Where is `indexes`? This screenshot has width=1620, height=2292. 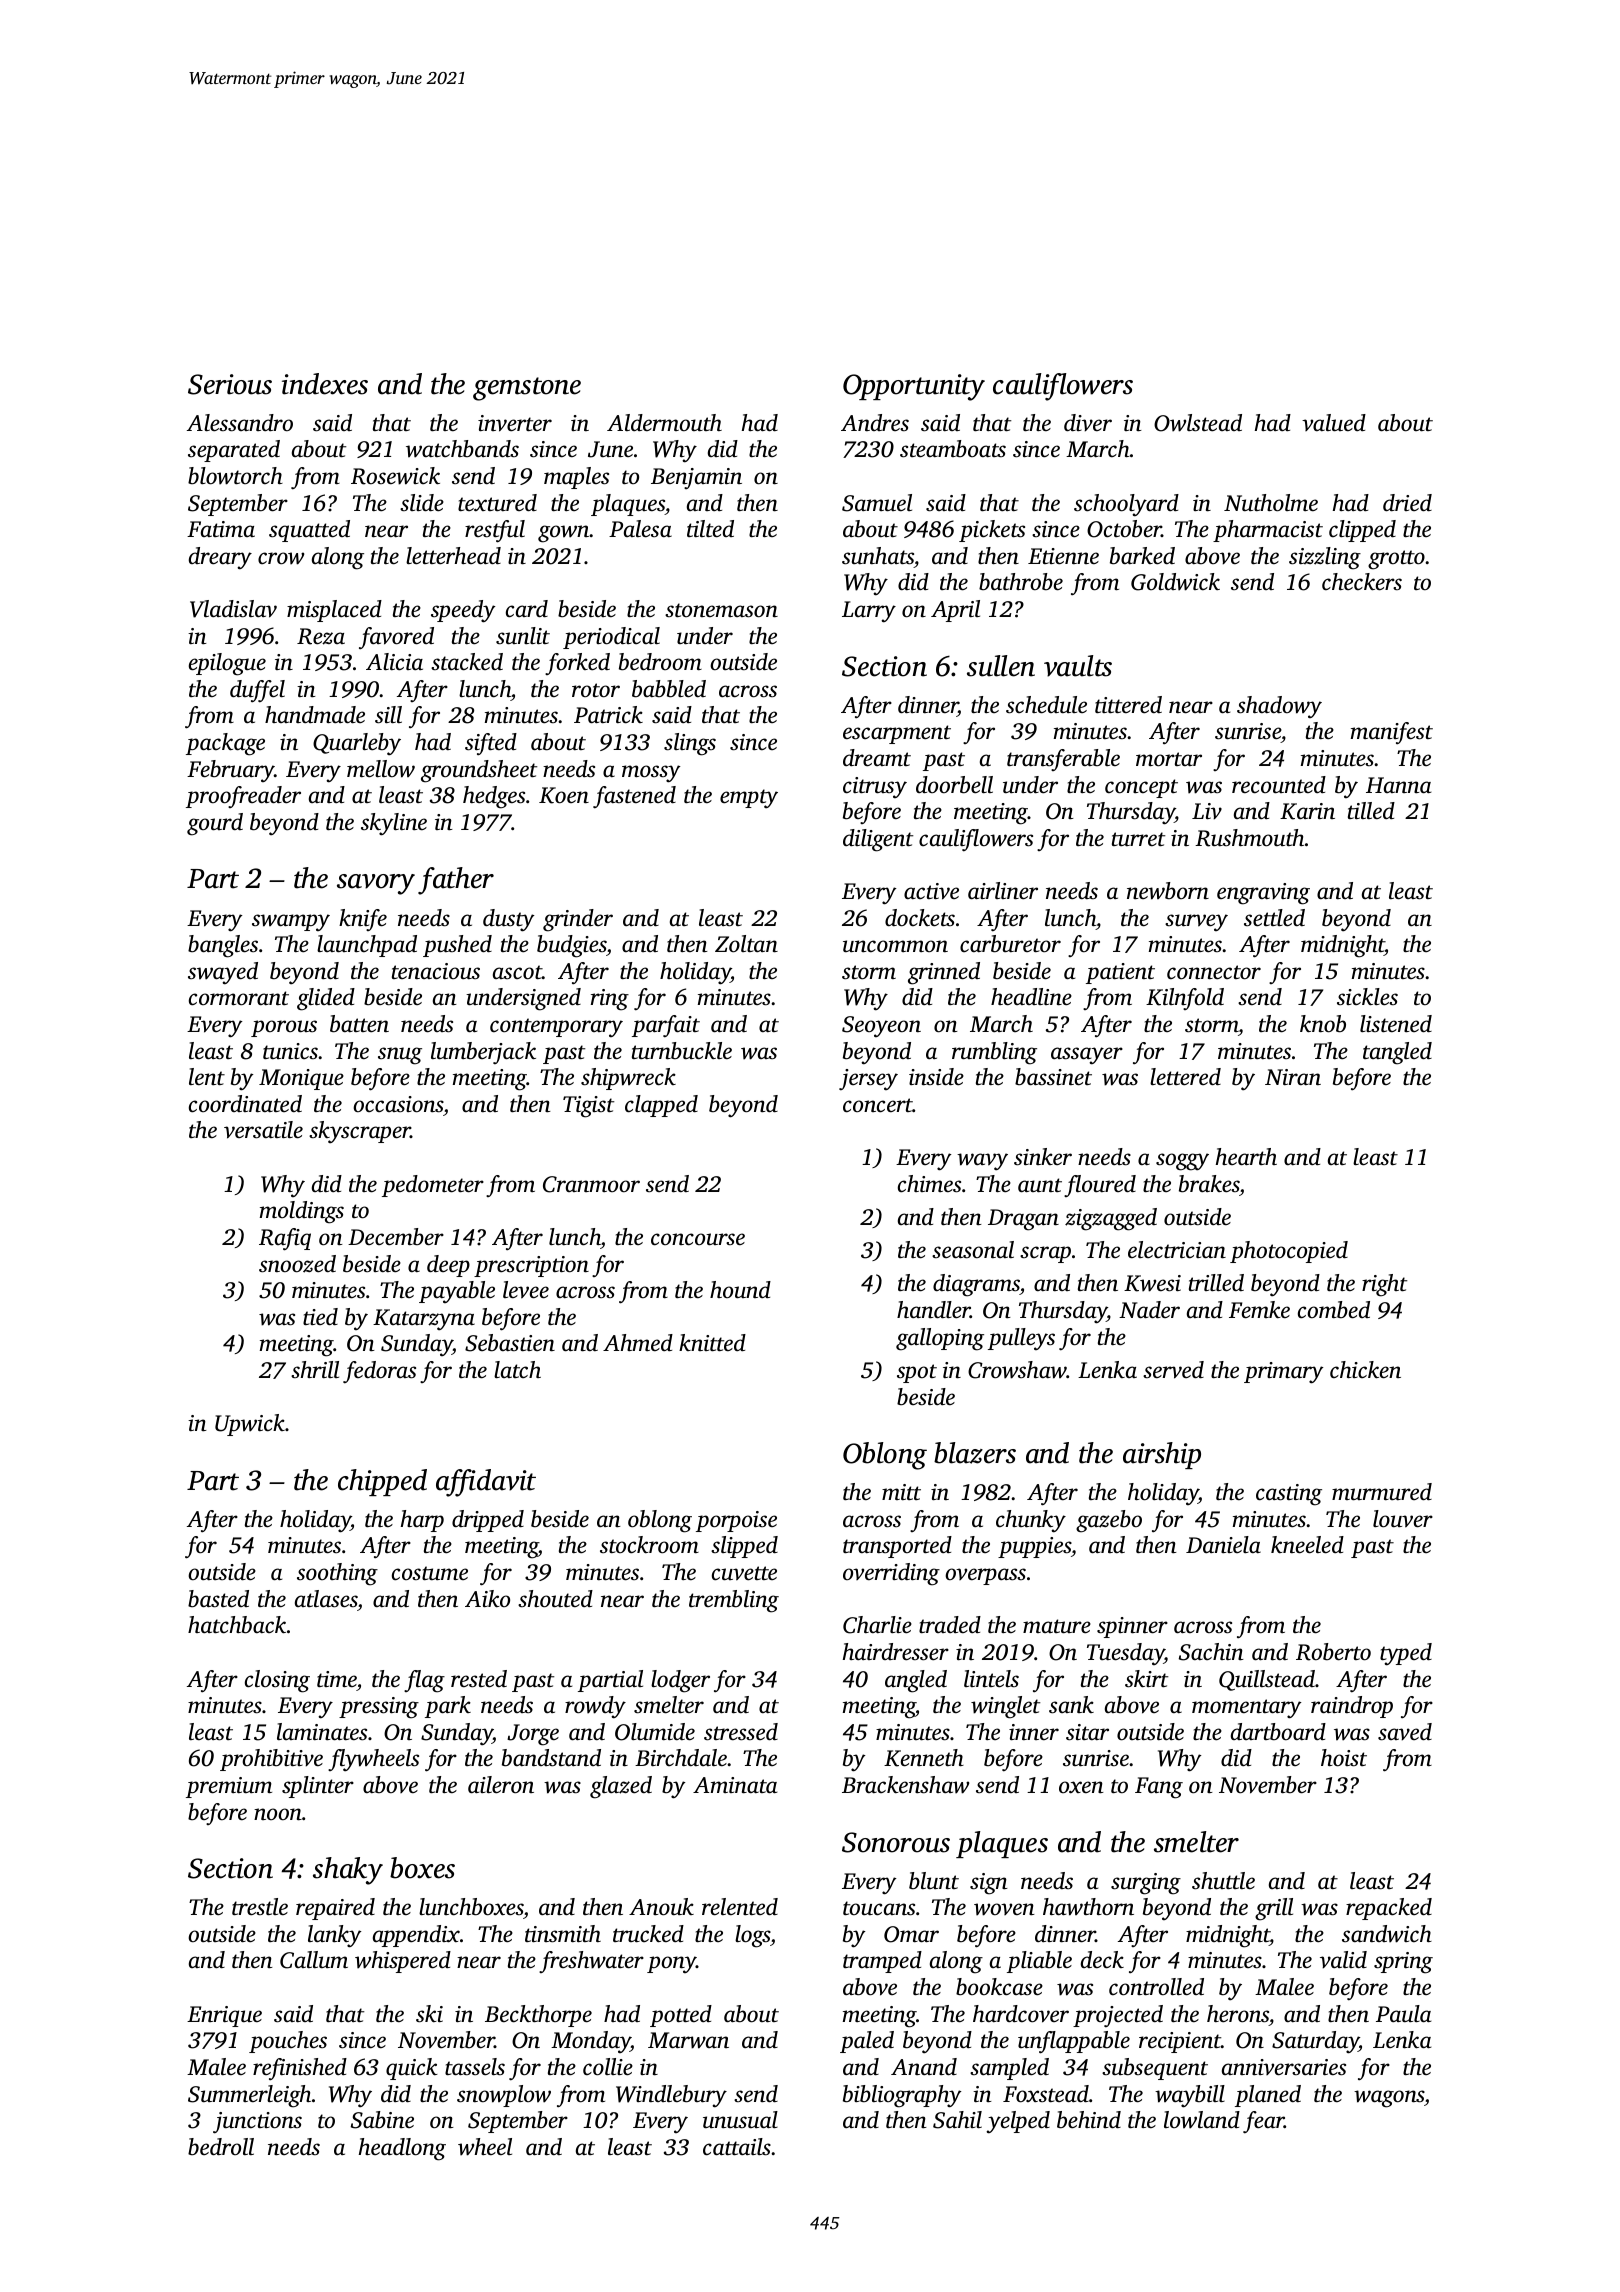
indexes is located at coordinates (325, 384).
